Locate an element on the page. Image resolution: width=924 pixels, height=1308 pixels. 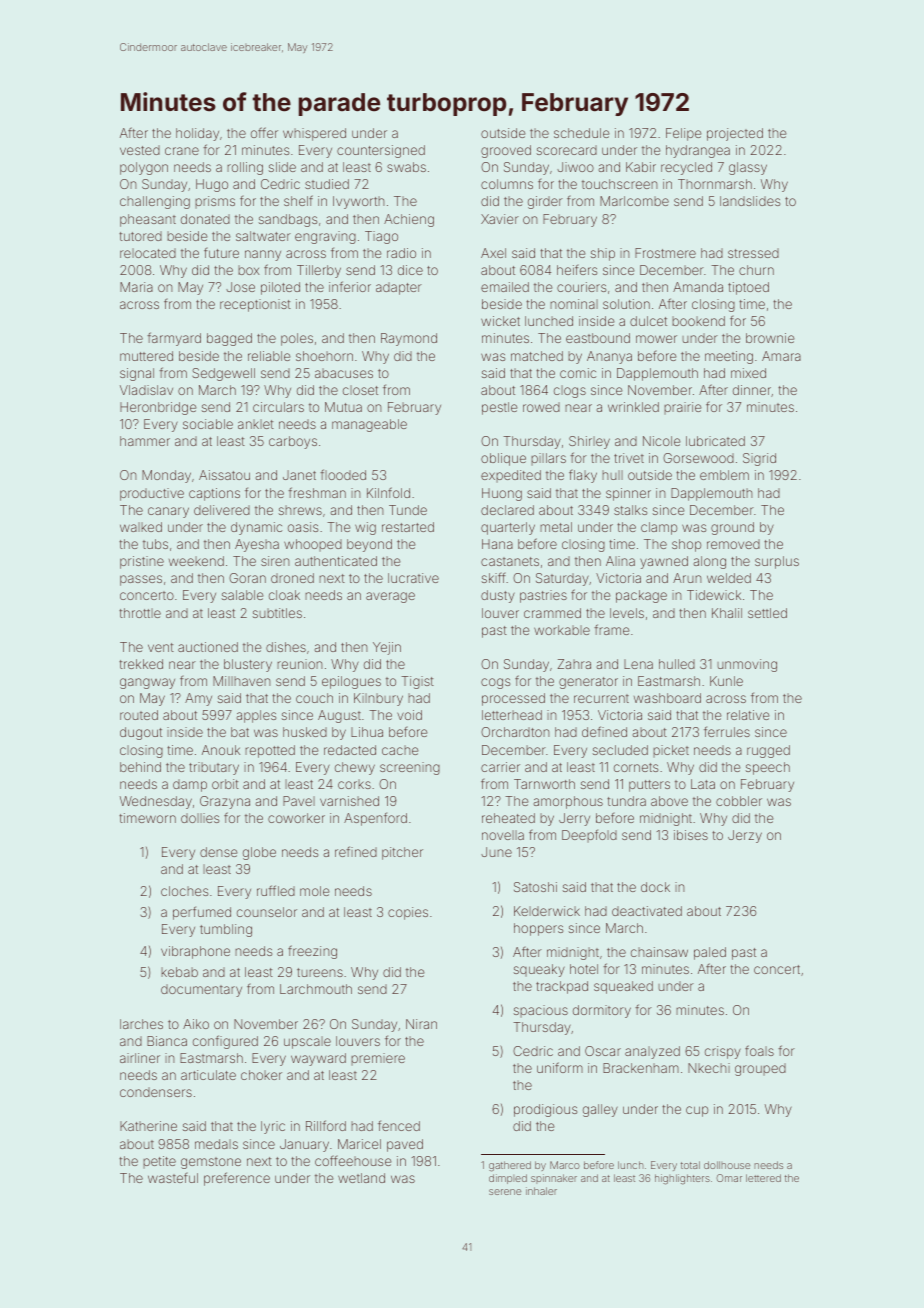
serene is located at coordinates (505, 1192).
